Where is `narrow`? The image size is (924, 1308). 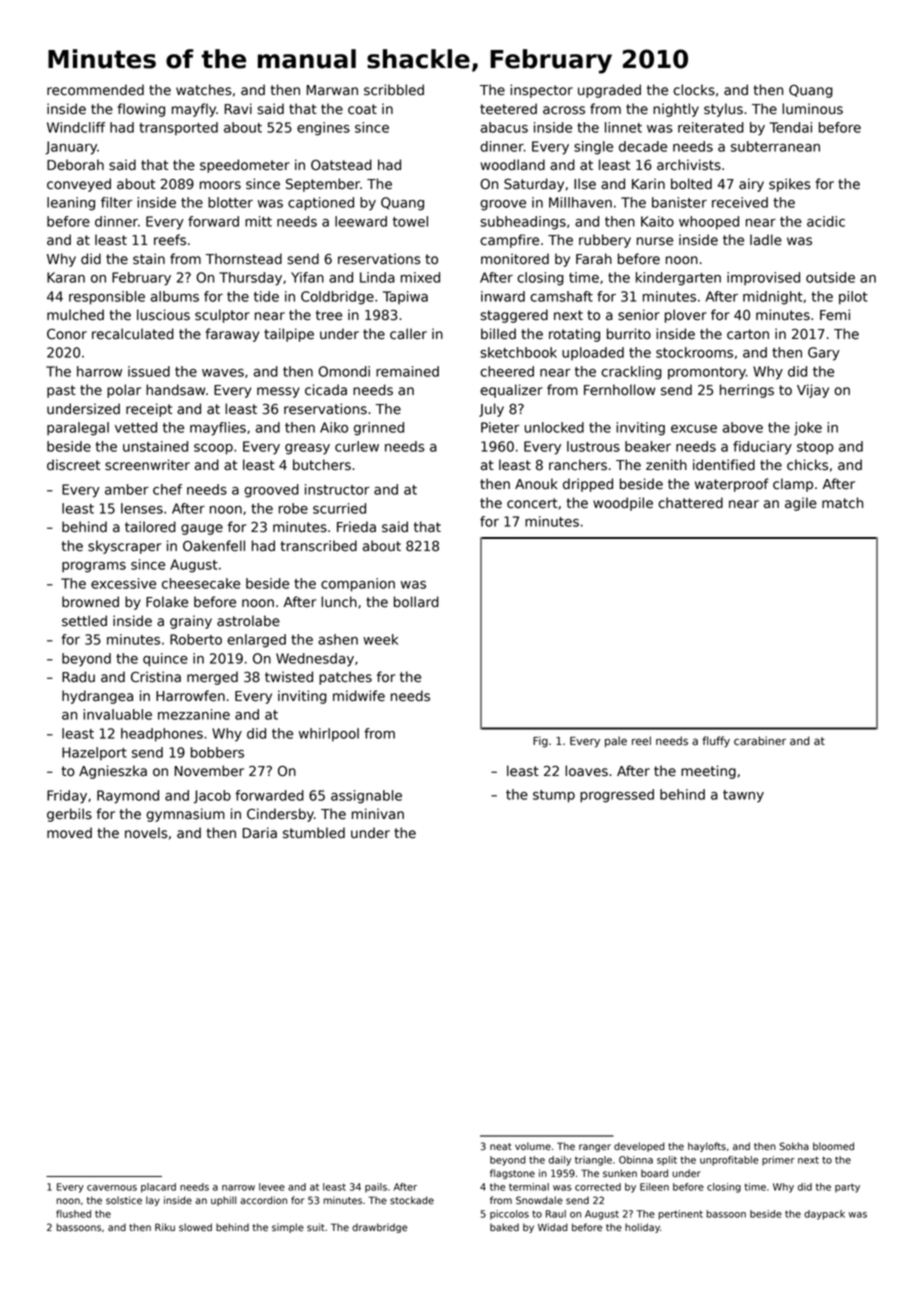 narrow is located at coordinates (238, 1188).
